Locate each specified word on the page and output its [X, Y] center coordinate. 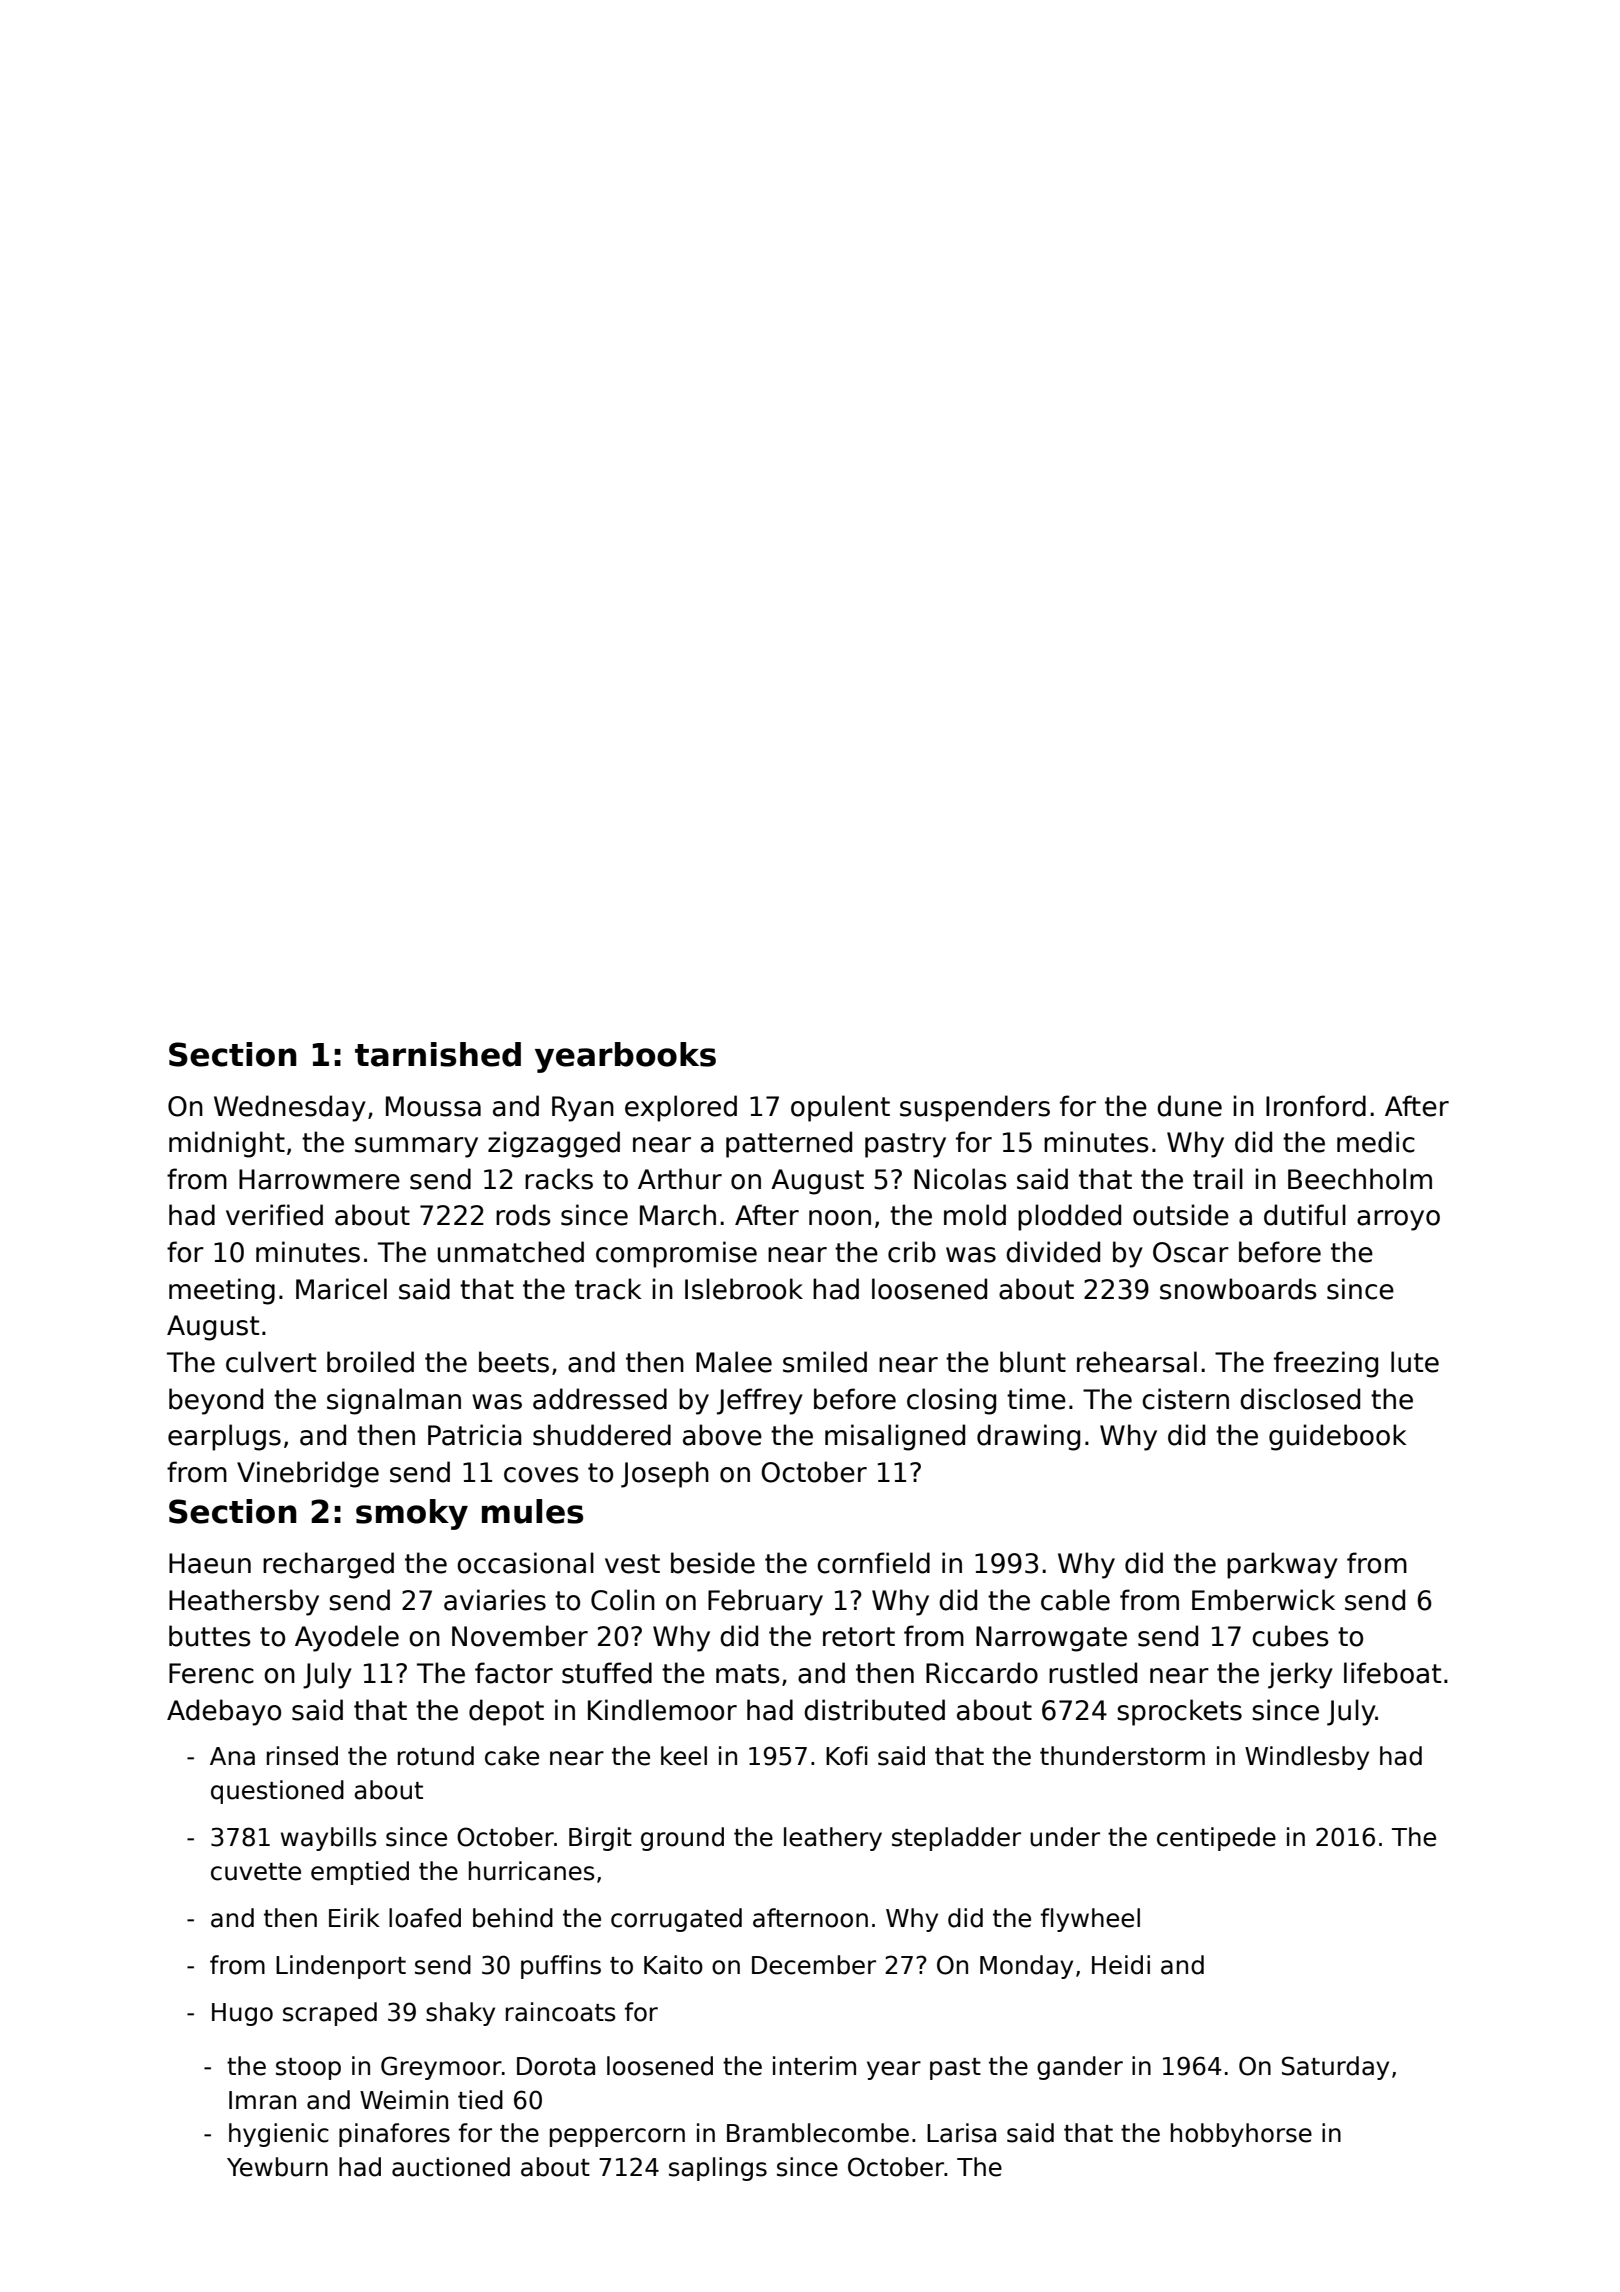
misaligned [895, 1437]
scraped [330, 2014]
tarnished [438, 1054]
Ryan [583, 1109]
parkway [1282, 1565]
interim [814, 2066]
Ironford [1316, 1106]
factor [514, 1673]
